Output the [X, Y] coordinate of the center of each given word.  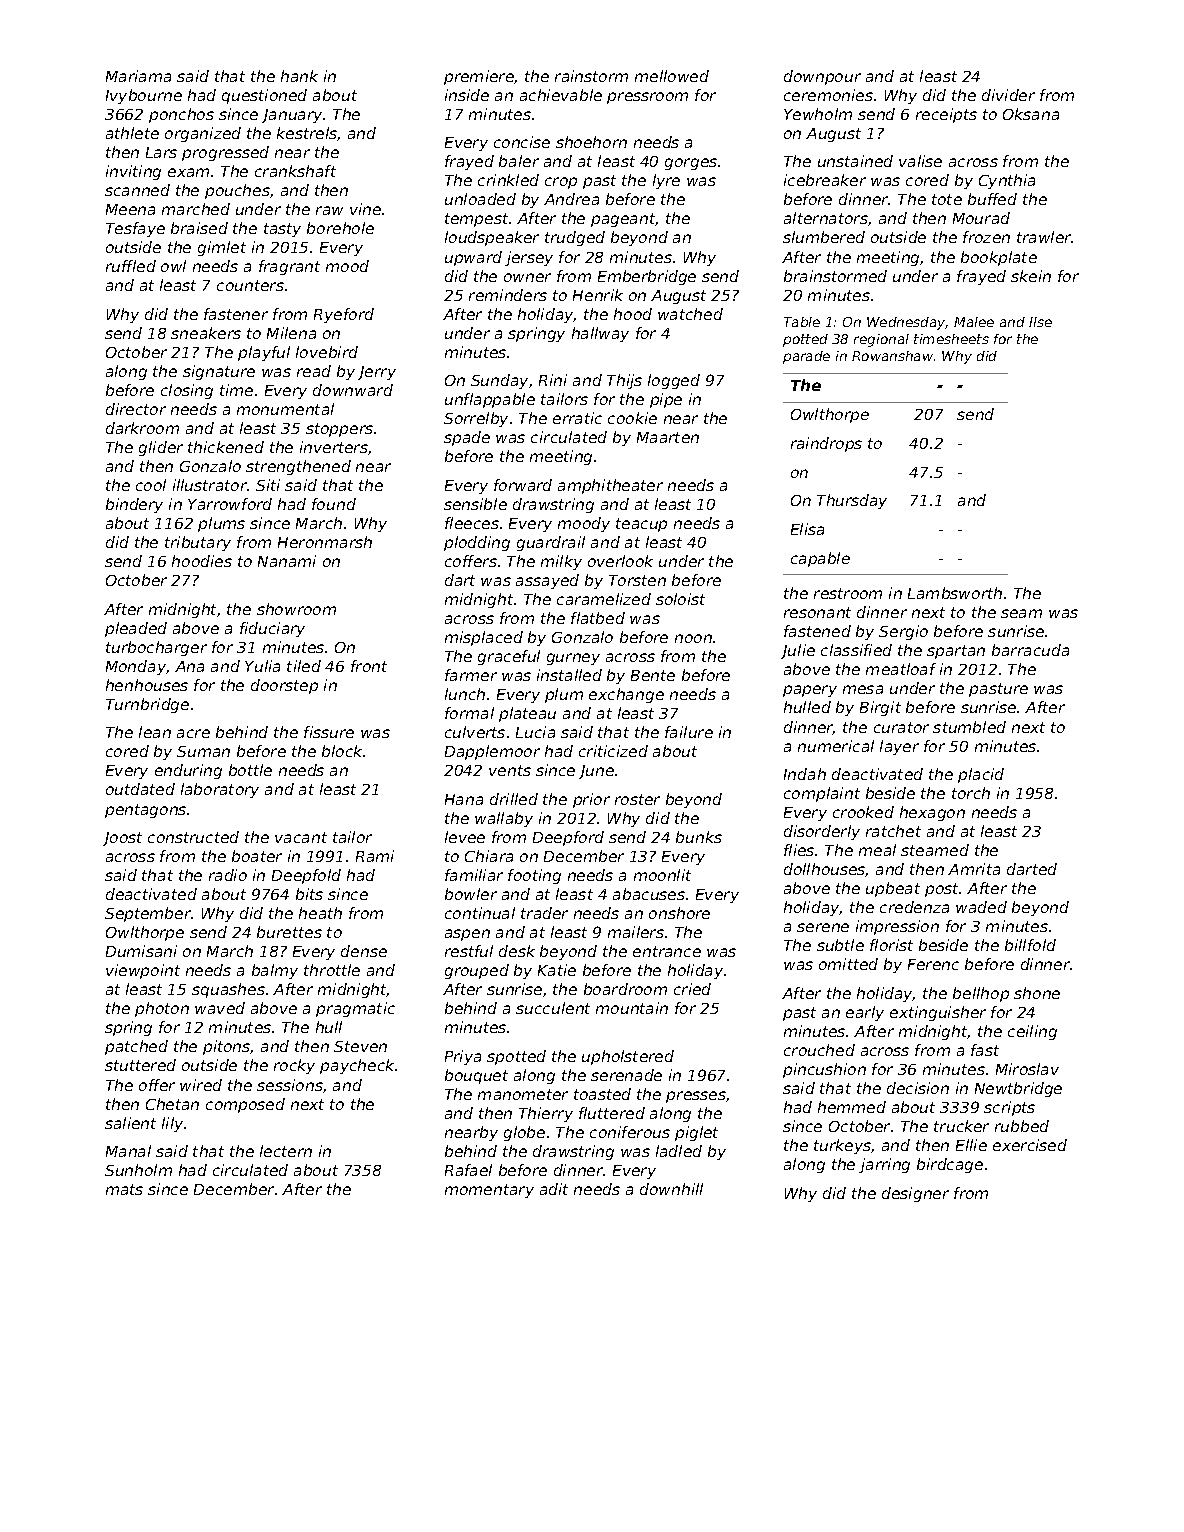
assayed [547, 581]
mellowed [672, 76]
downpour [822, 77]
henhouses [147, 685]
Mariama [138, 76]
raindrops [826, 444]
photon [162, 1009]
